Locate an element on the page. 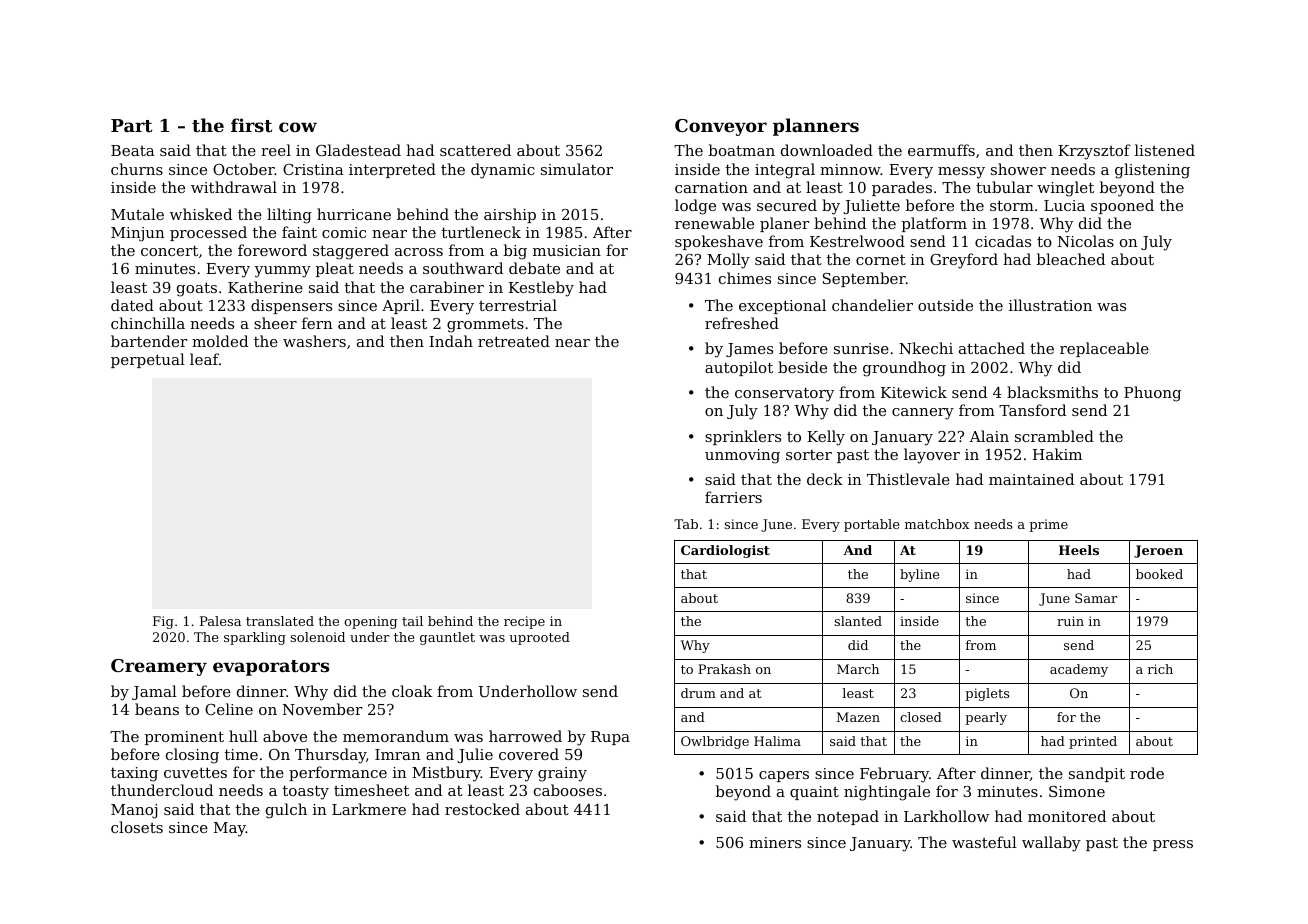  Jeroen is located at coordinates (1158, 551).
